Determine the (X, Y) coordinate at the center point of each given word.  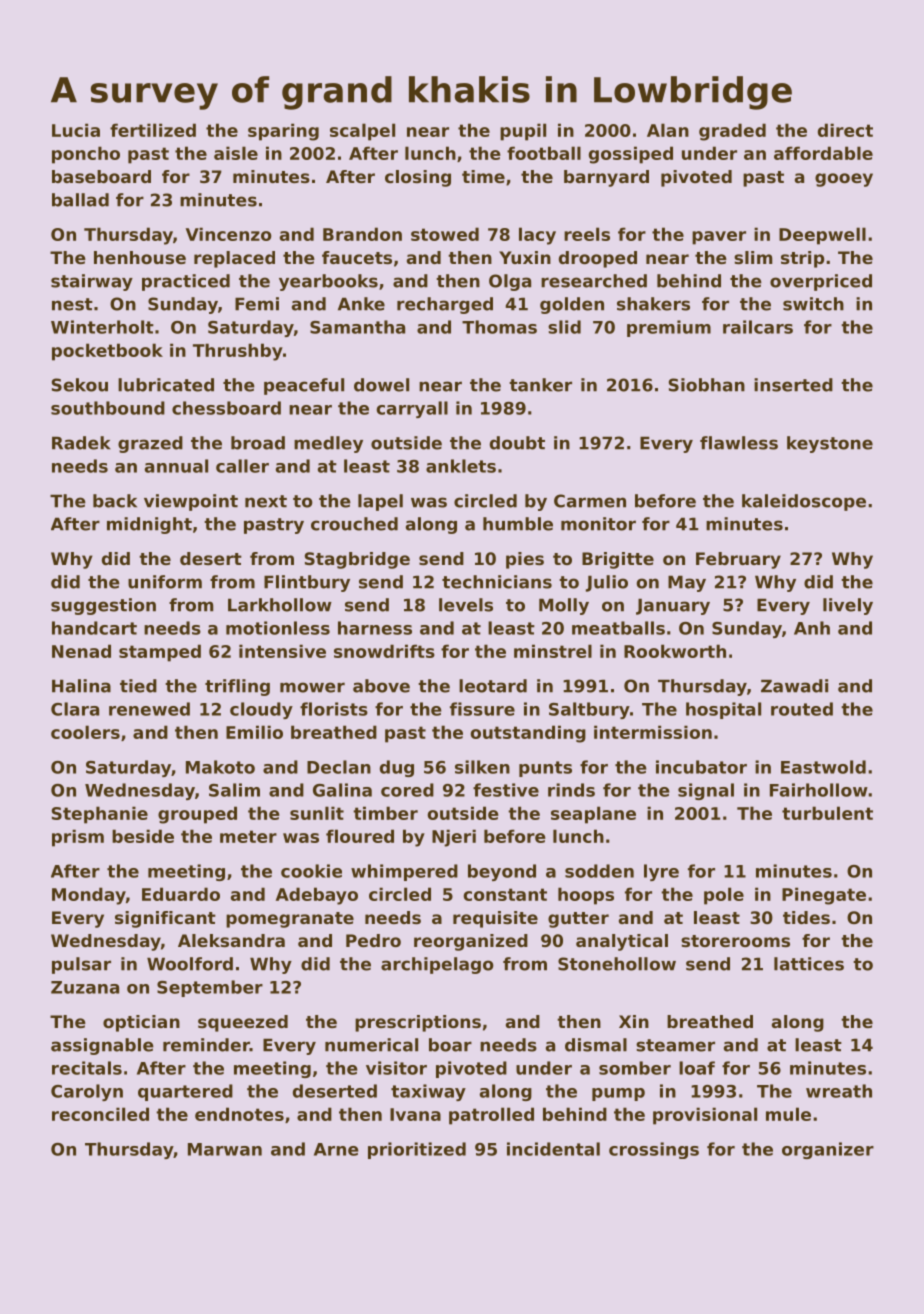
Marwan (225, 1149)
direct (845, 130)
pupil (523, 132)
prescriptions (418, 1023)
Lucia (76, 130)
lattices (809, 964)
